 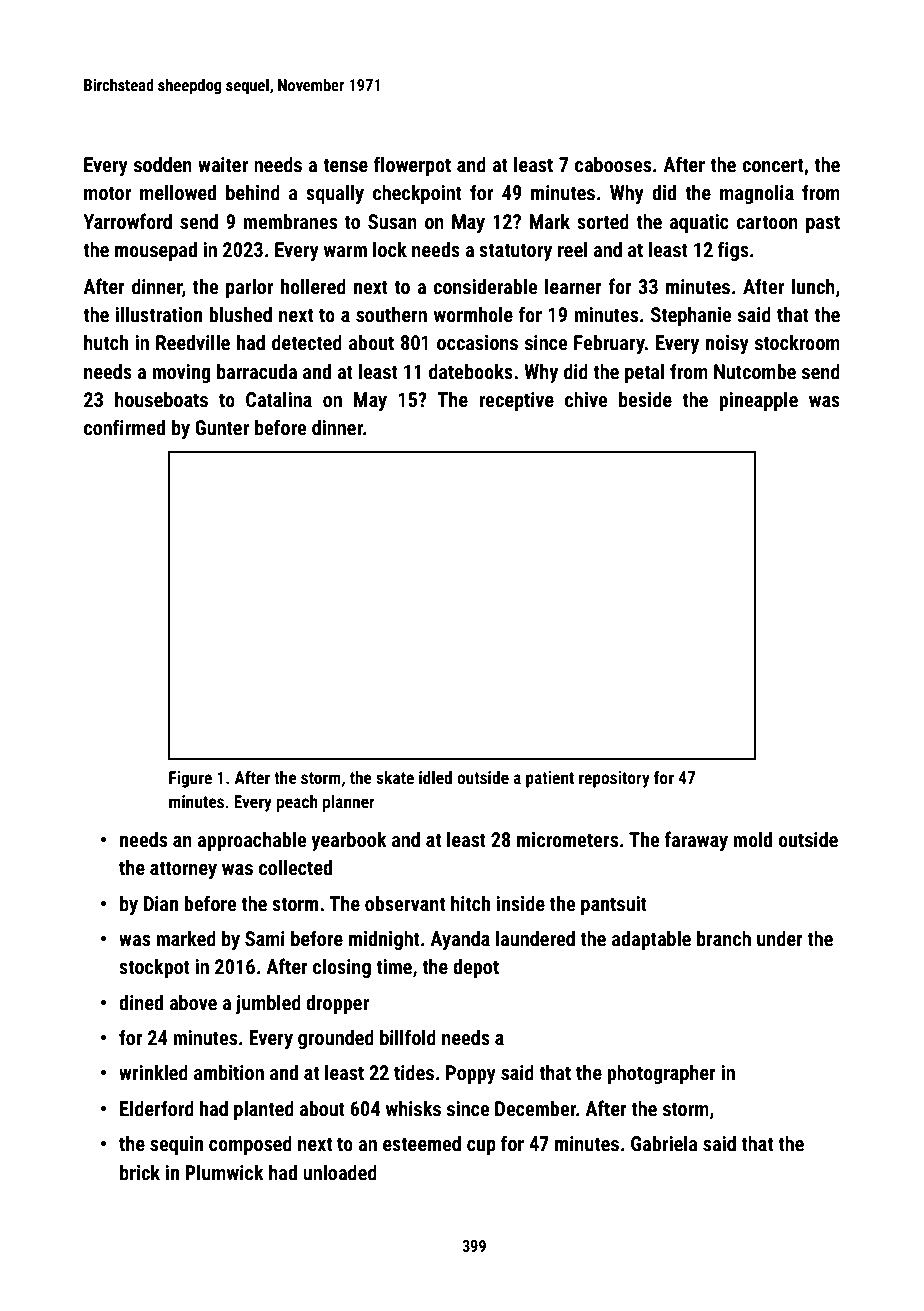 What do you see at coordinates (190, 779) in the page?
I see `Figure` at bounding box center [190, 779].
